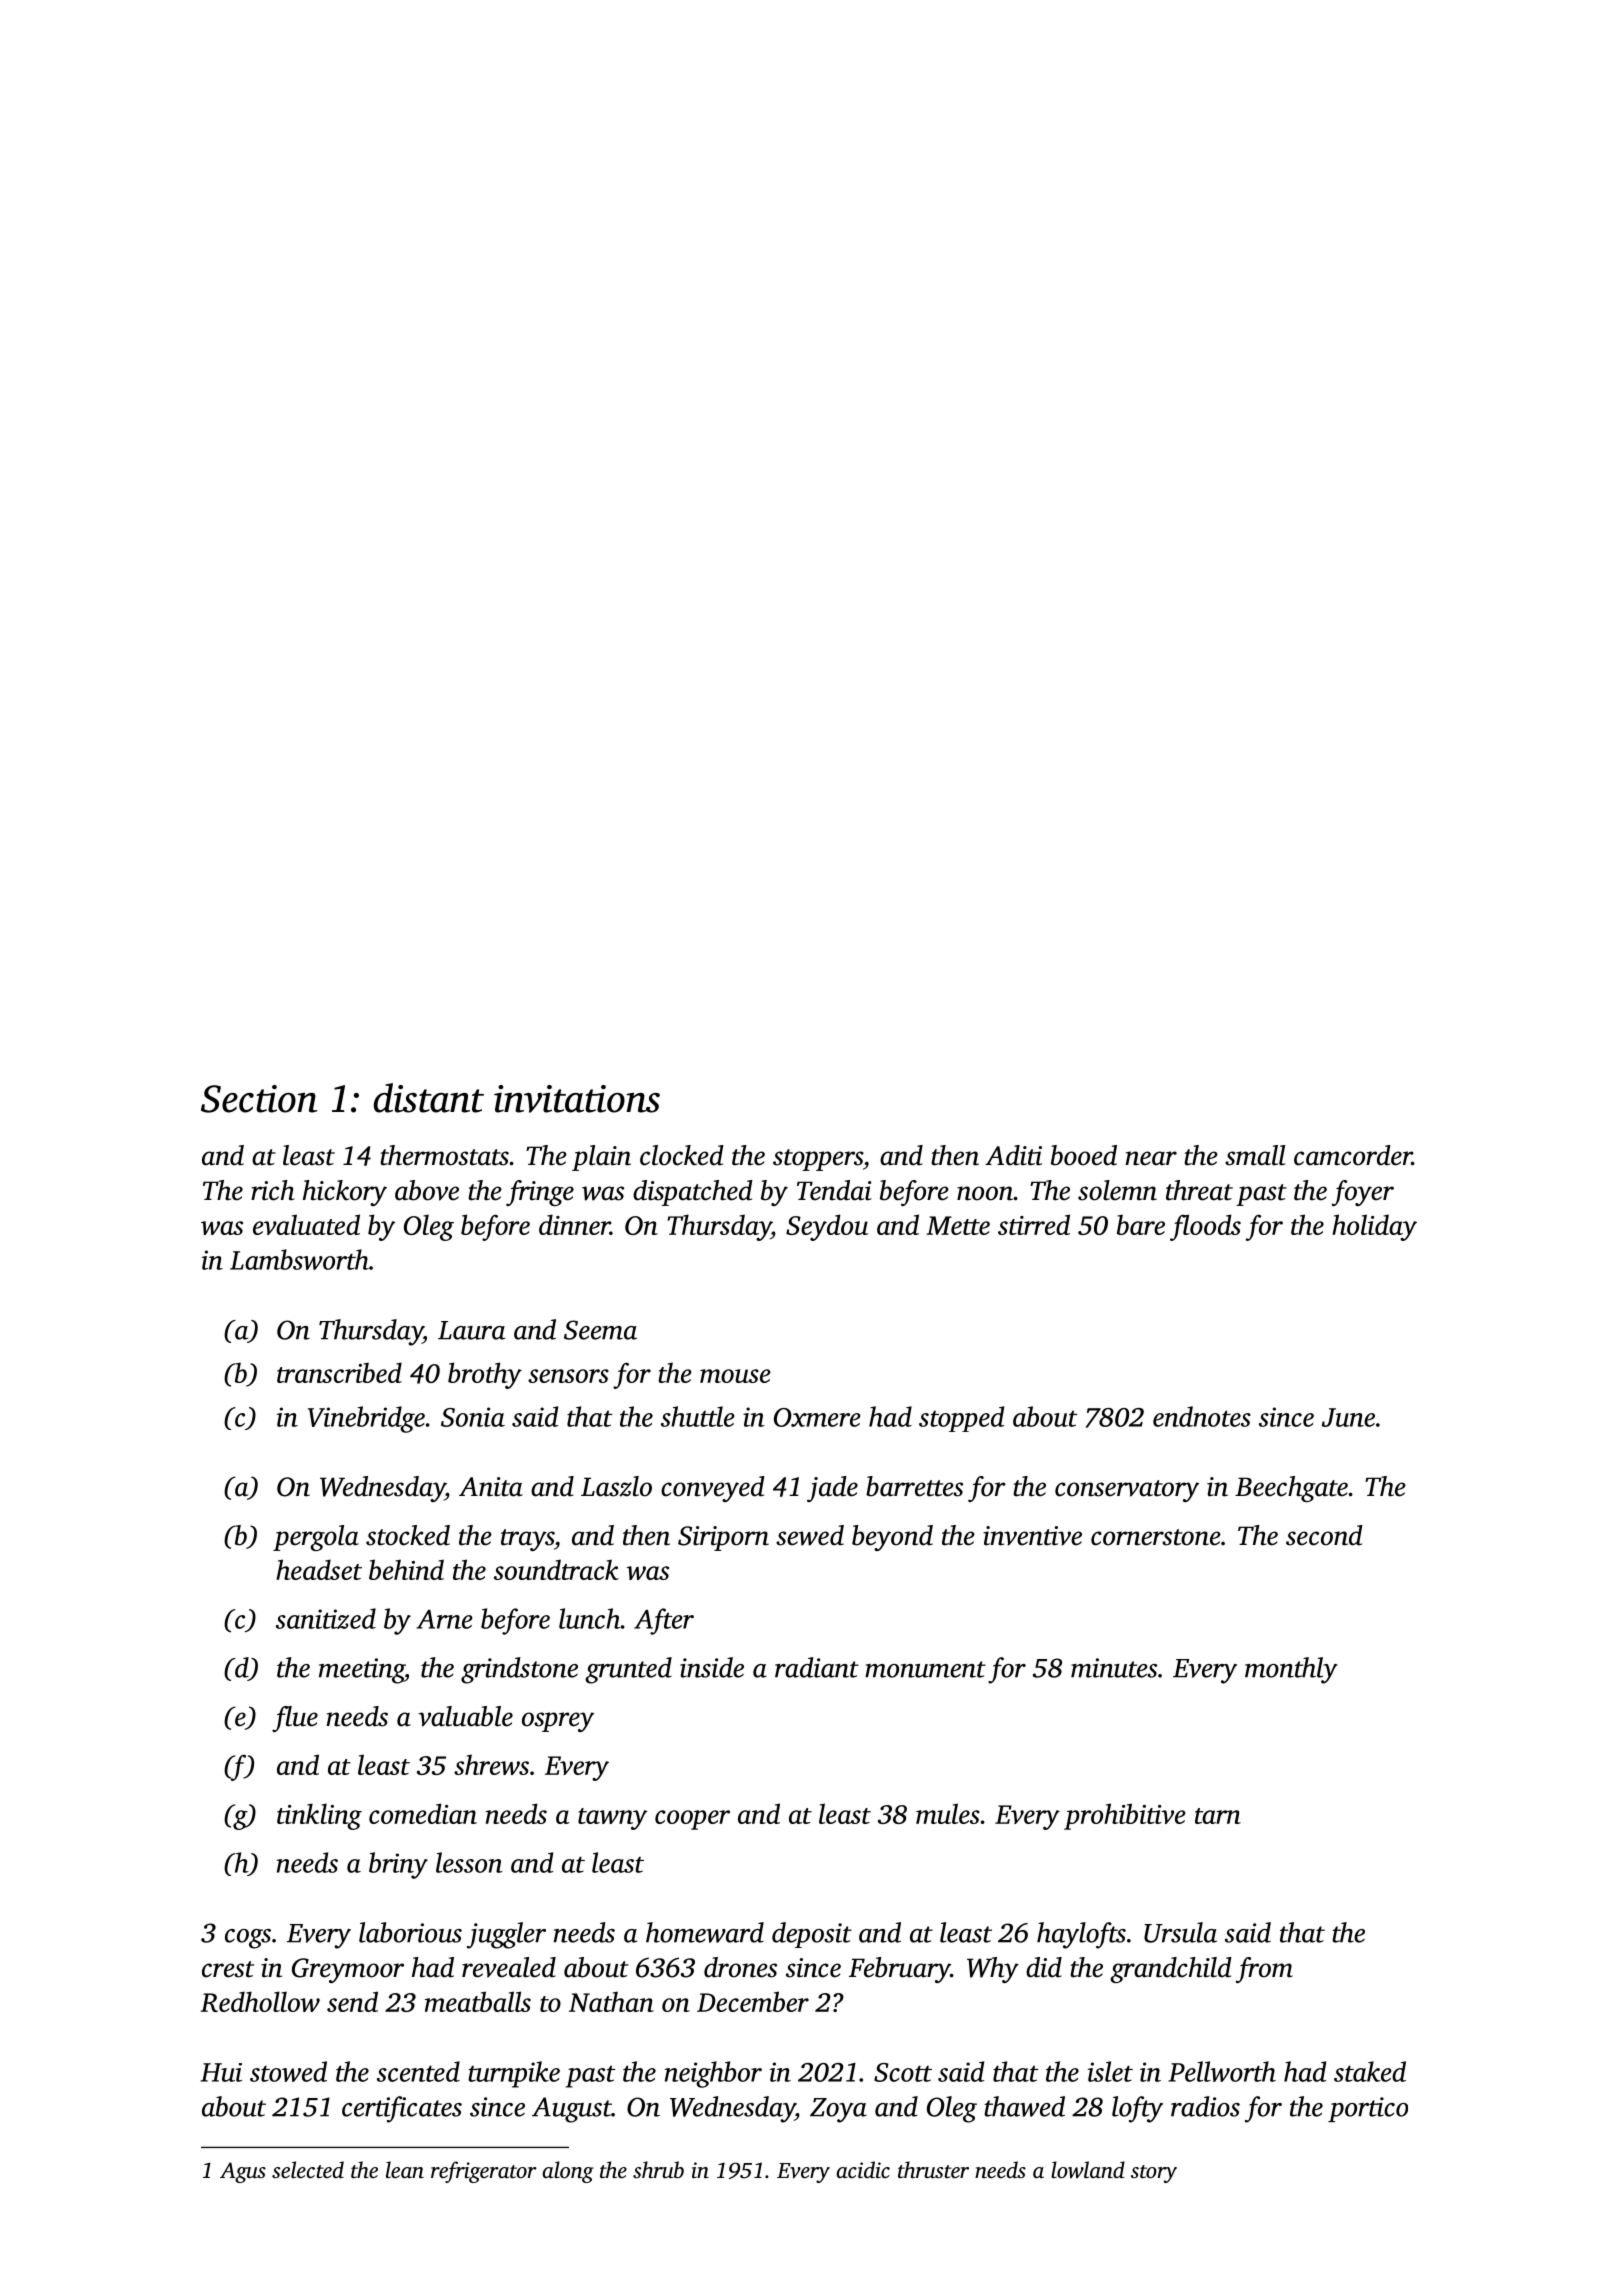 Image resolution: width=1620 pixels, height=2292 pixels. I want to click on Aditi, so click(1013, 1155).
